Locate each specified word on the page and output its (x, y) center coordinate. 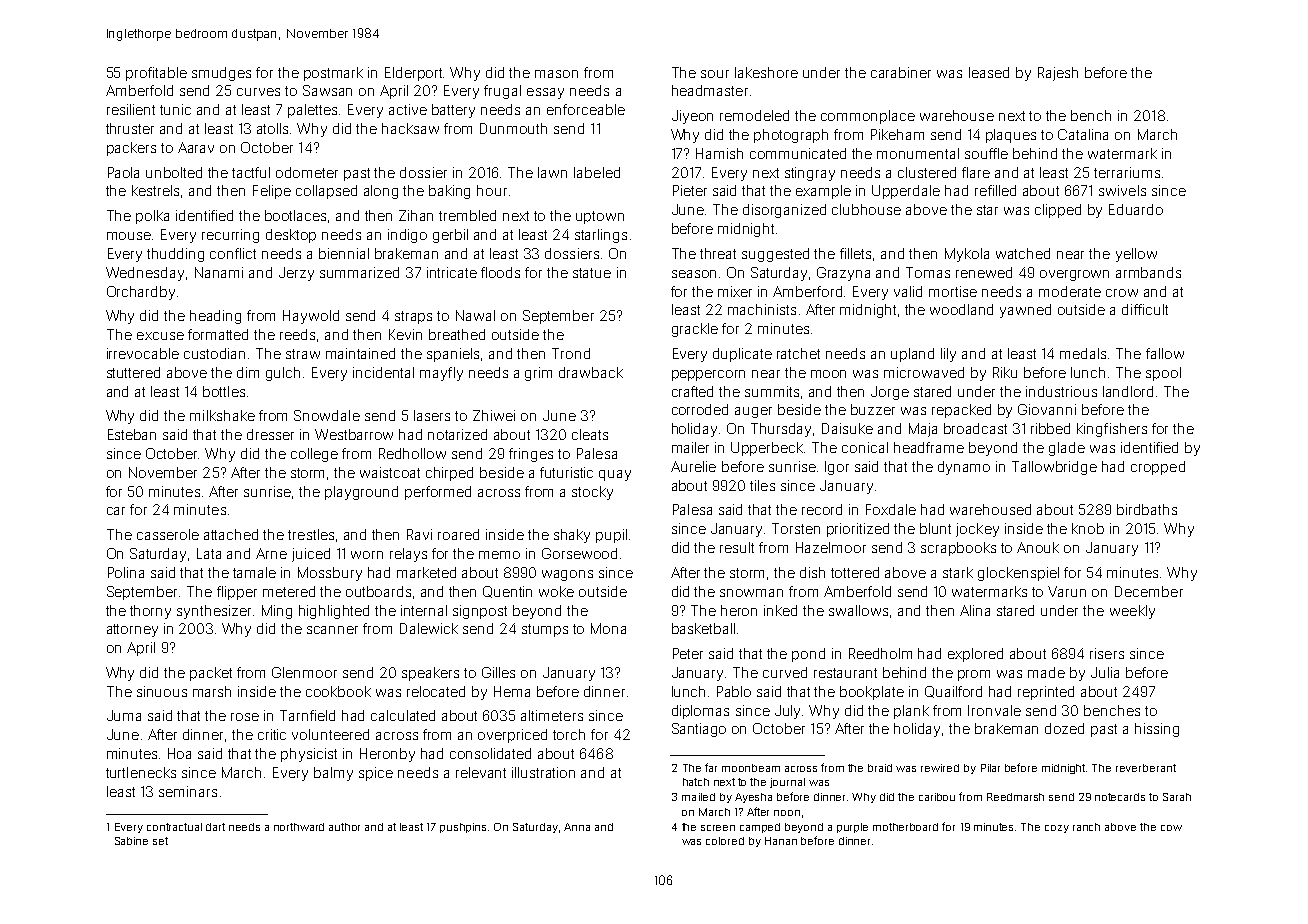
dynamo (964, 468)
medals (1083, 353)
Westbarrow (354, 434)
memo (499, 555)
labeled (597, 172)
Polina (126, 572)
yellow (1136, 255)
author (344, 827)
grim (538, 374)
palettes (312, 111)
